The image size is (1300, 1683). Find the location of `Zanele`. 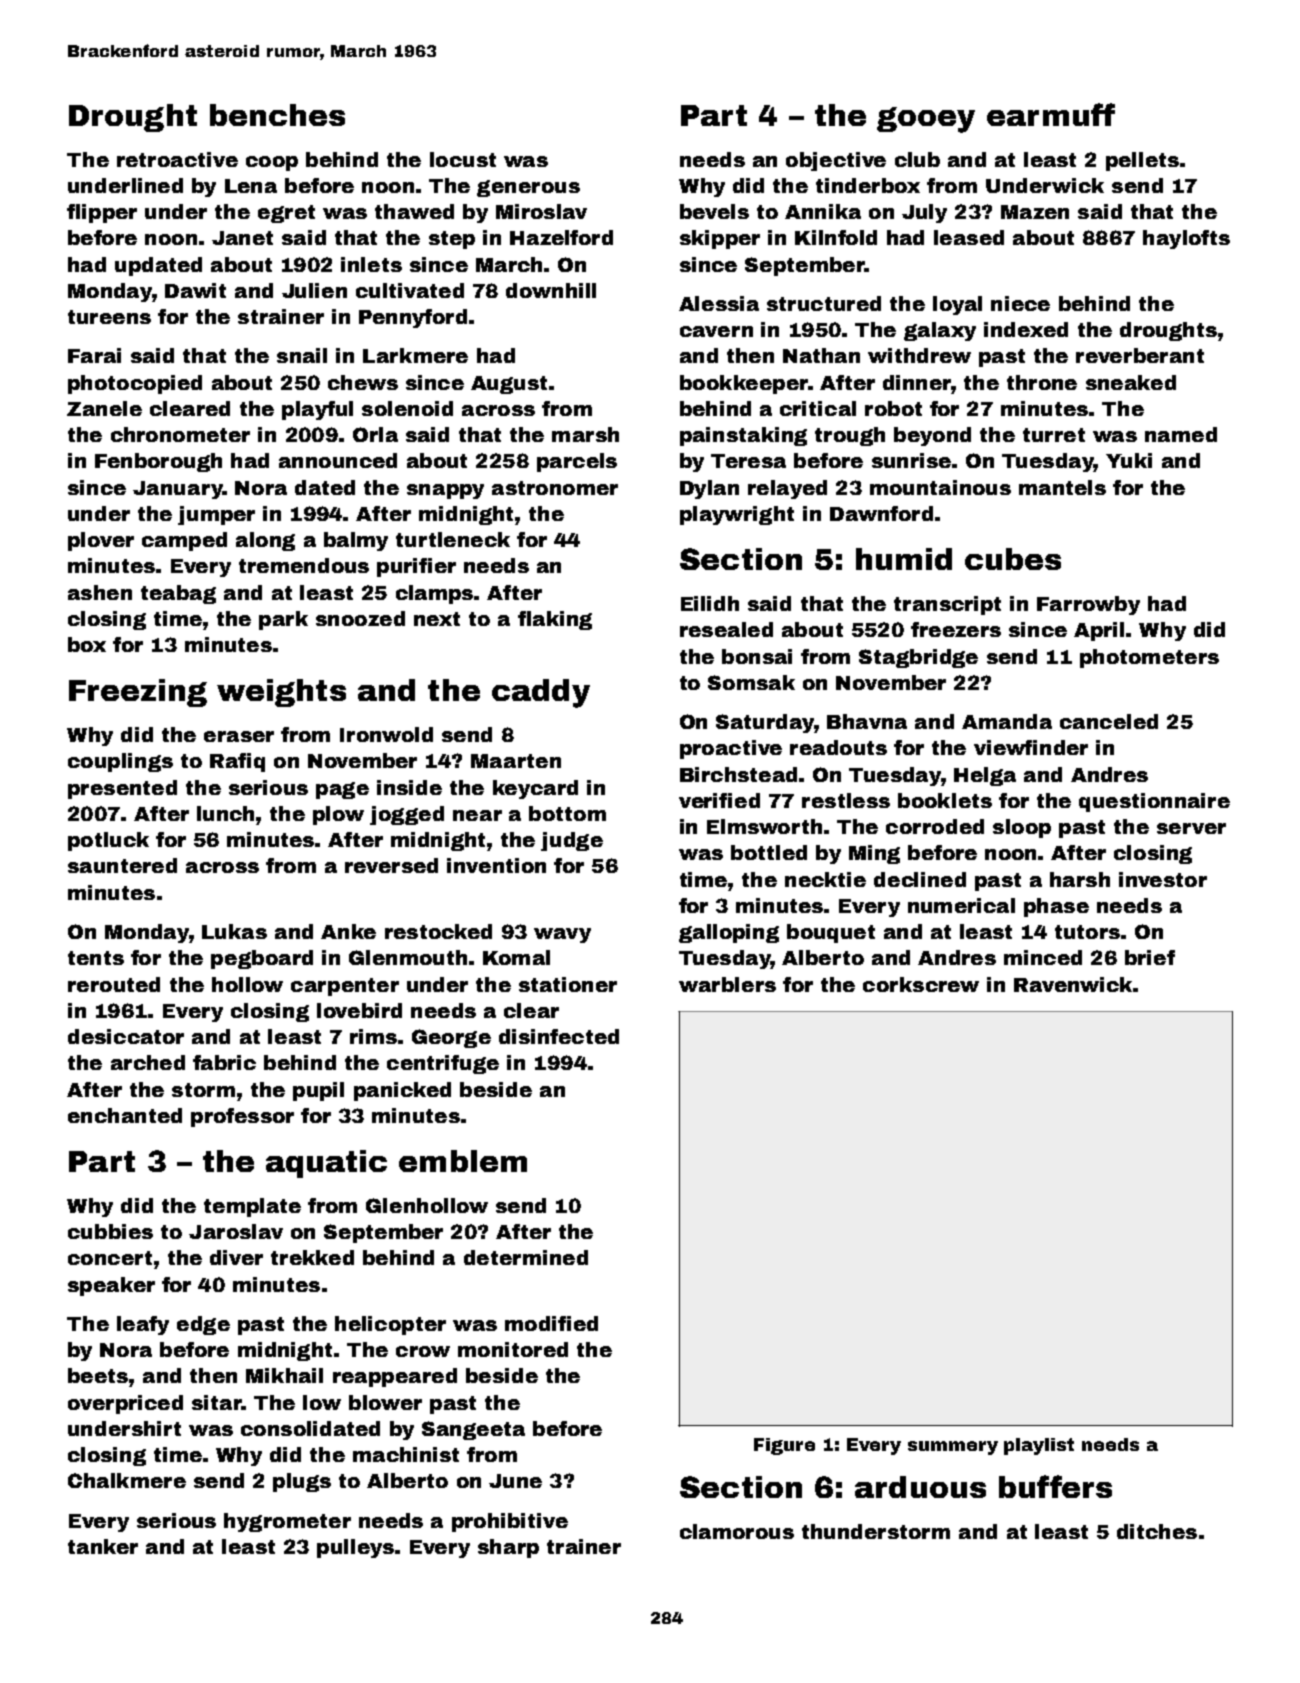

Zanele is located at coordinates (104, 408).
